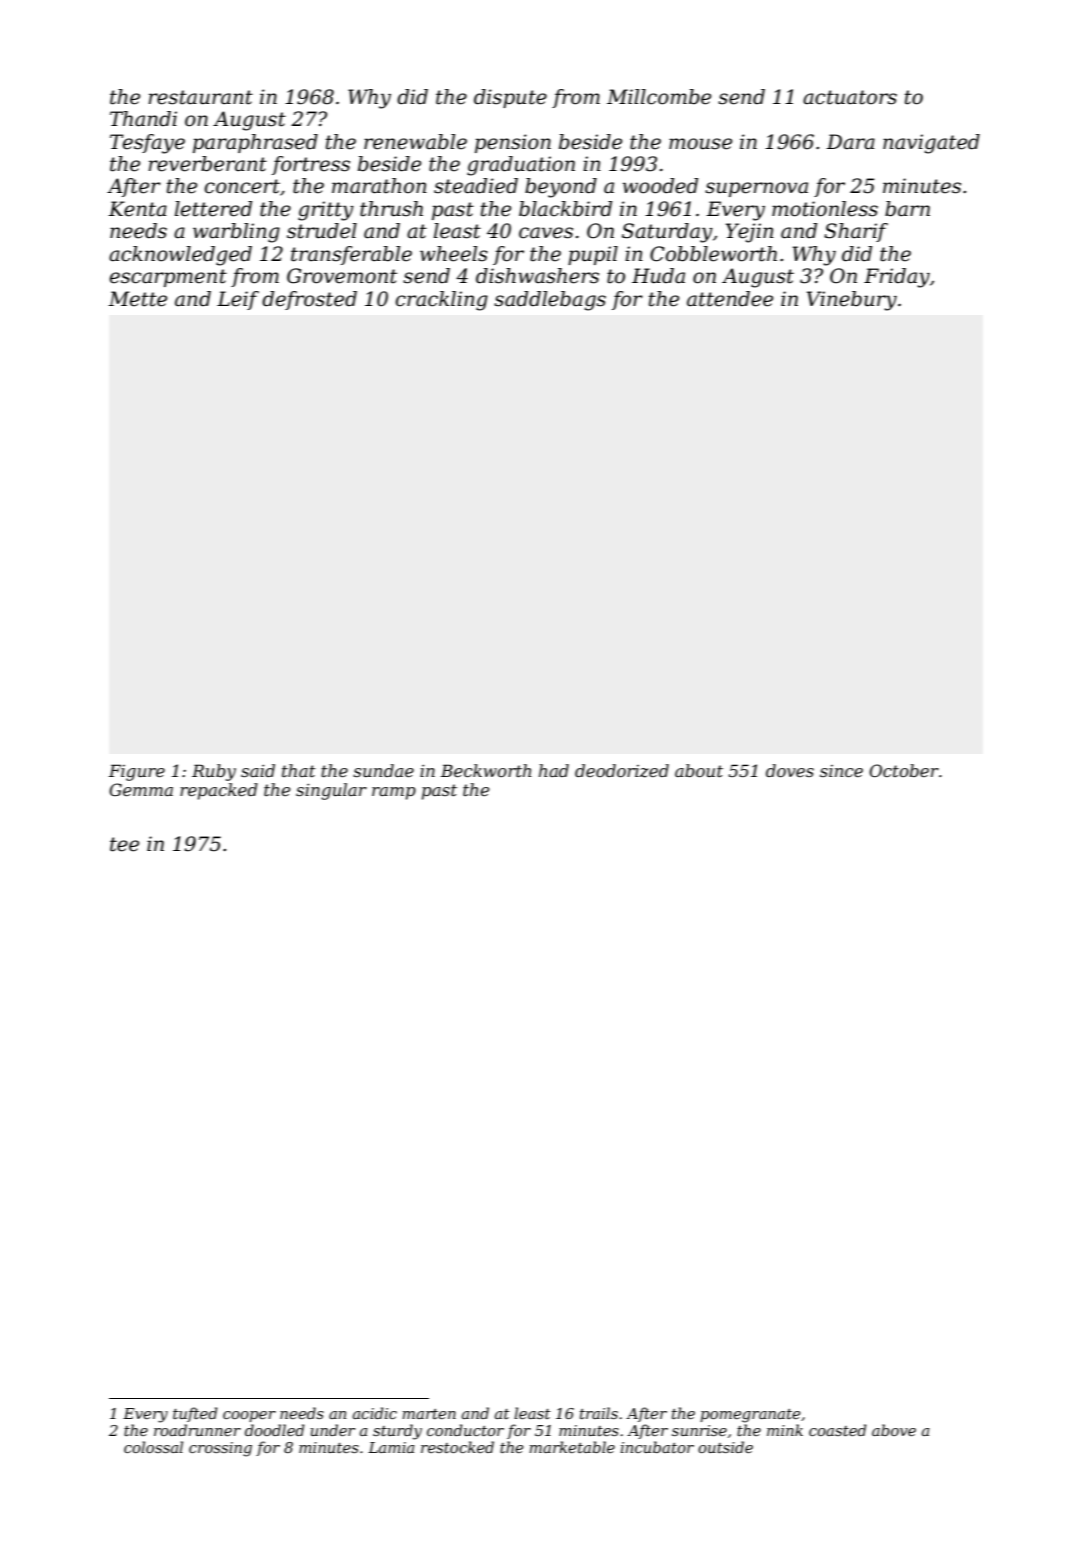 The width and height of the screenshot is (1092, 1545). Describe the element at coordinates (454, 254) in the screenshot. I see `wheels` at that location.
